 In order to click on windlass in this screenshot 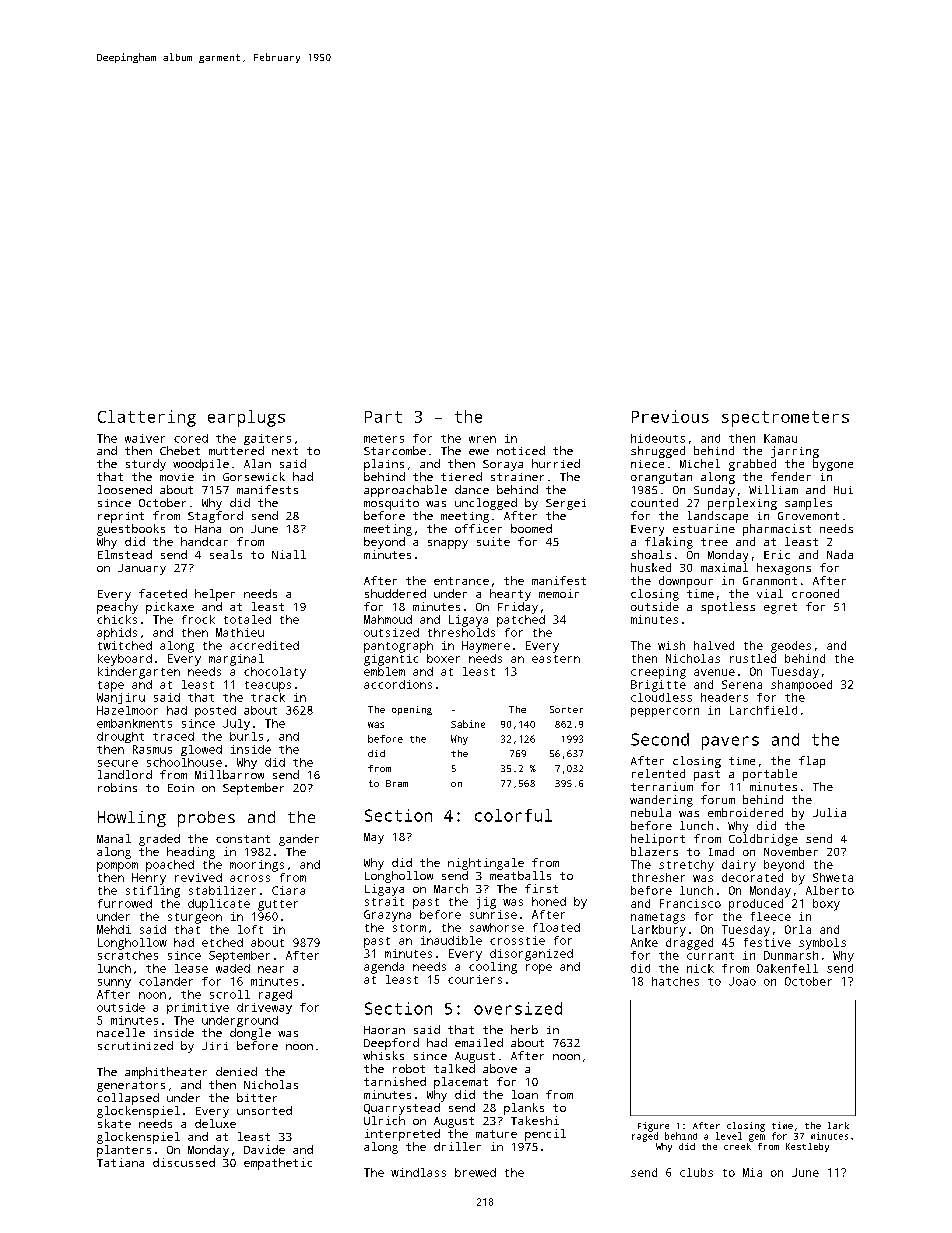, I will do `click(418, 1172)`.
